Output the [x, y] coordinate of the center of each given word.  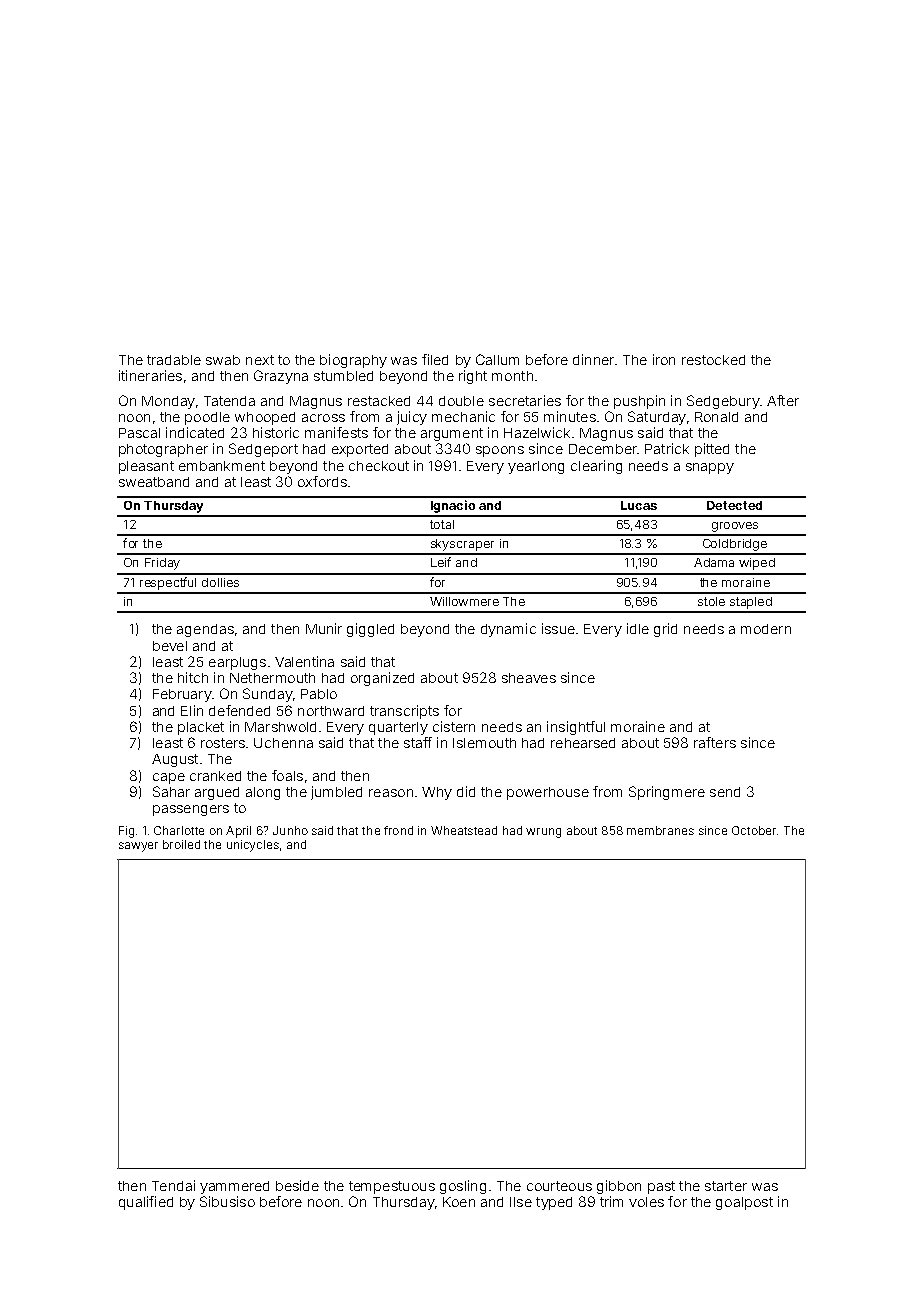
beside [297, 1185]
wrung [543, 833]
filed [435, 359]
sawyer [138, 847]
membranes [660, 830]
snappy [710, 468]
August [175, 760]
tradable [174, 360]
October [754, 830]
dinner [593, 359]
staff [418, 742]
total [442, 524]
